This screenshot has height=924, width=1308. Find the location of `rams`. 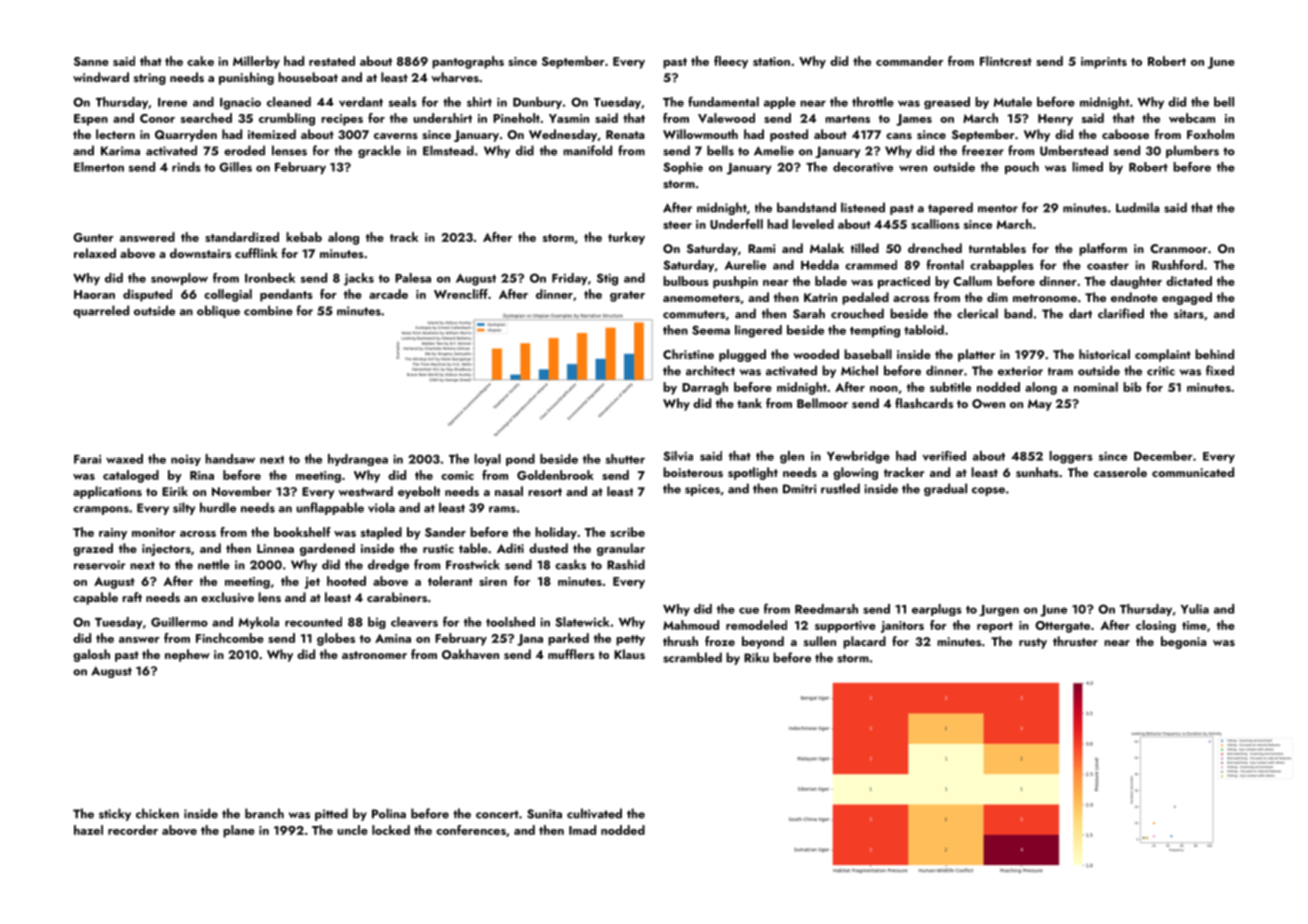

rams is located at coordinates (502, 509).
